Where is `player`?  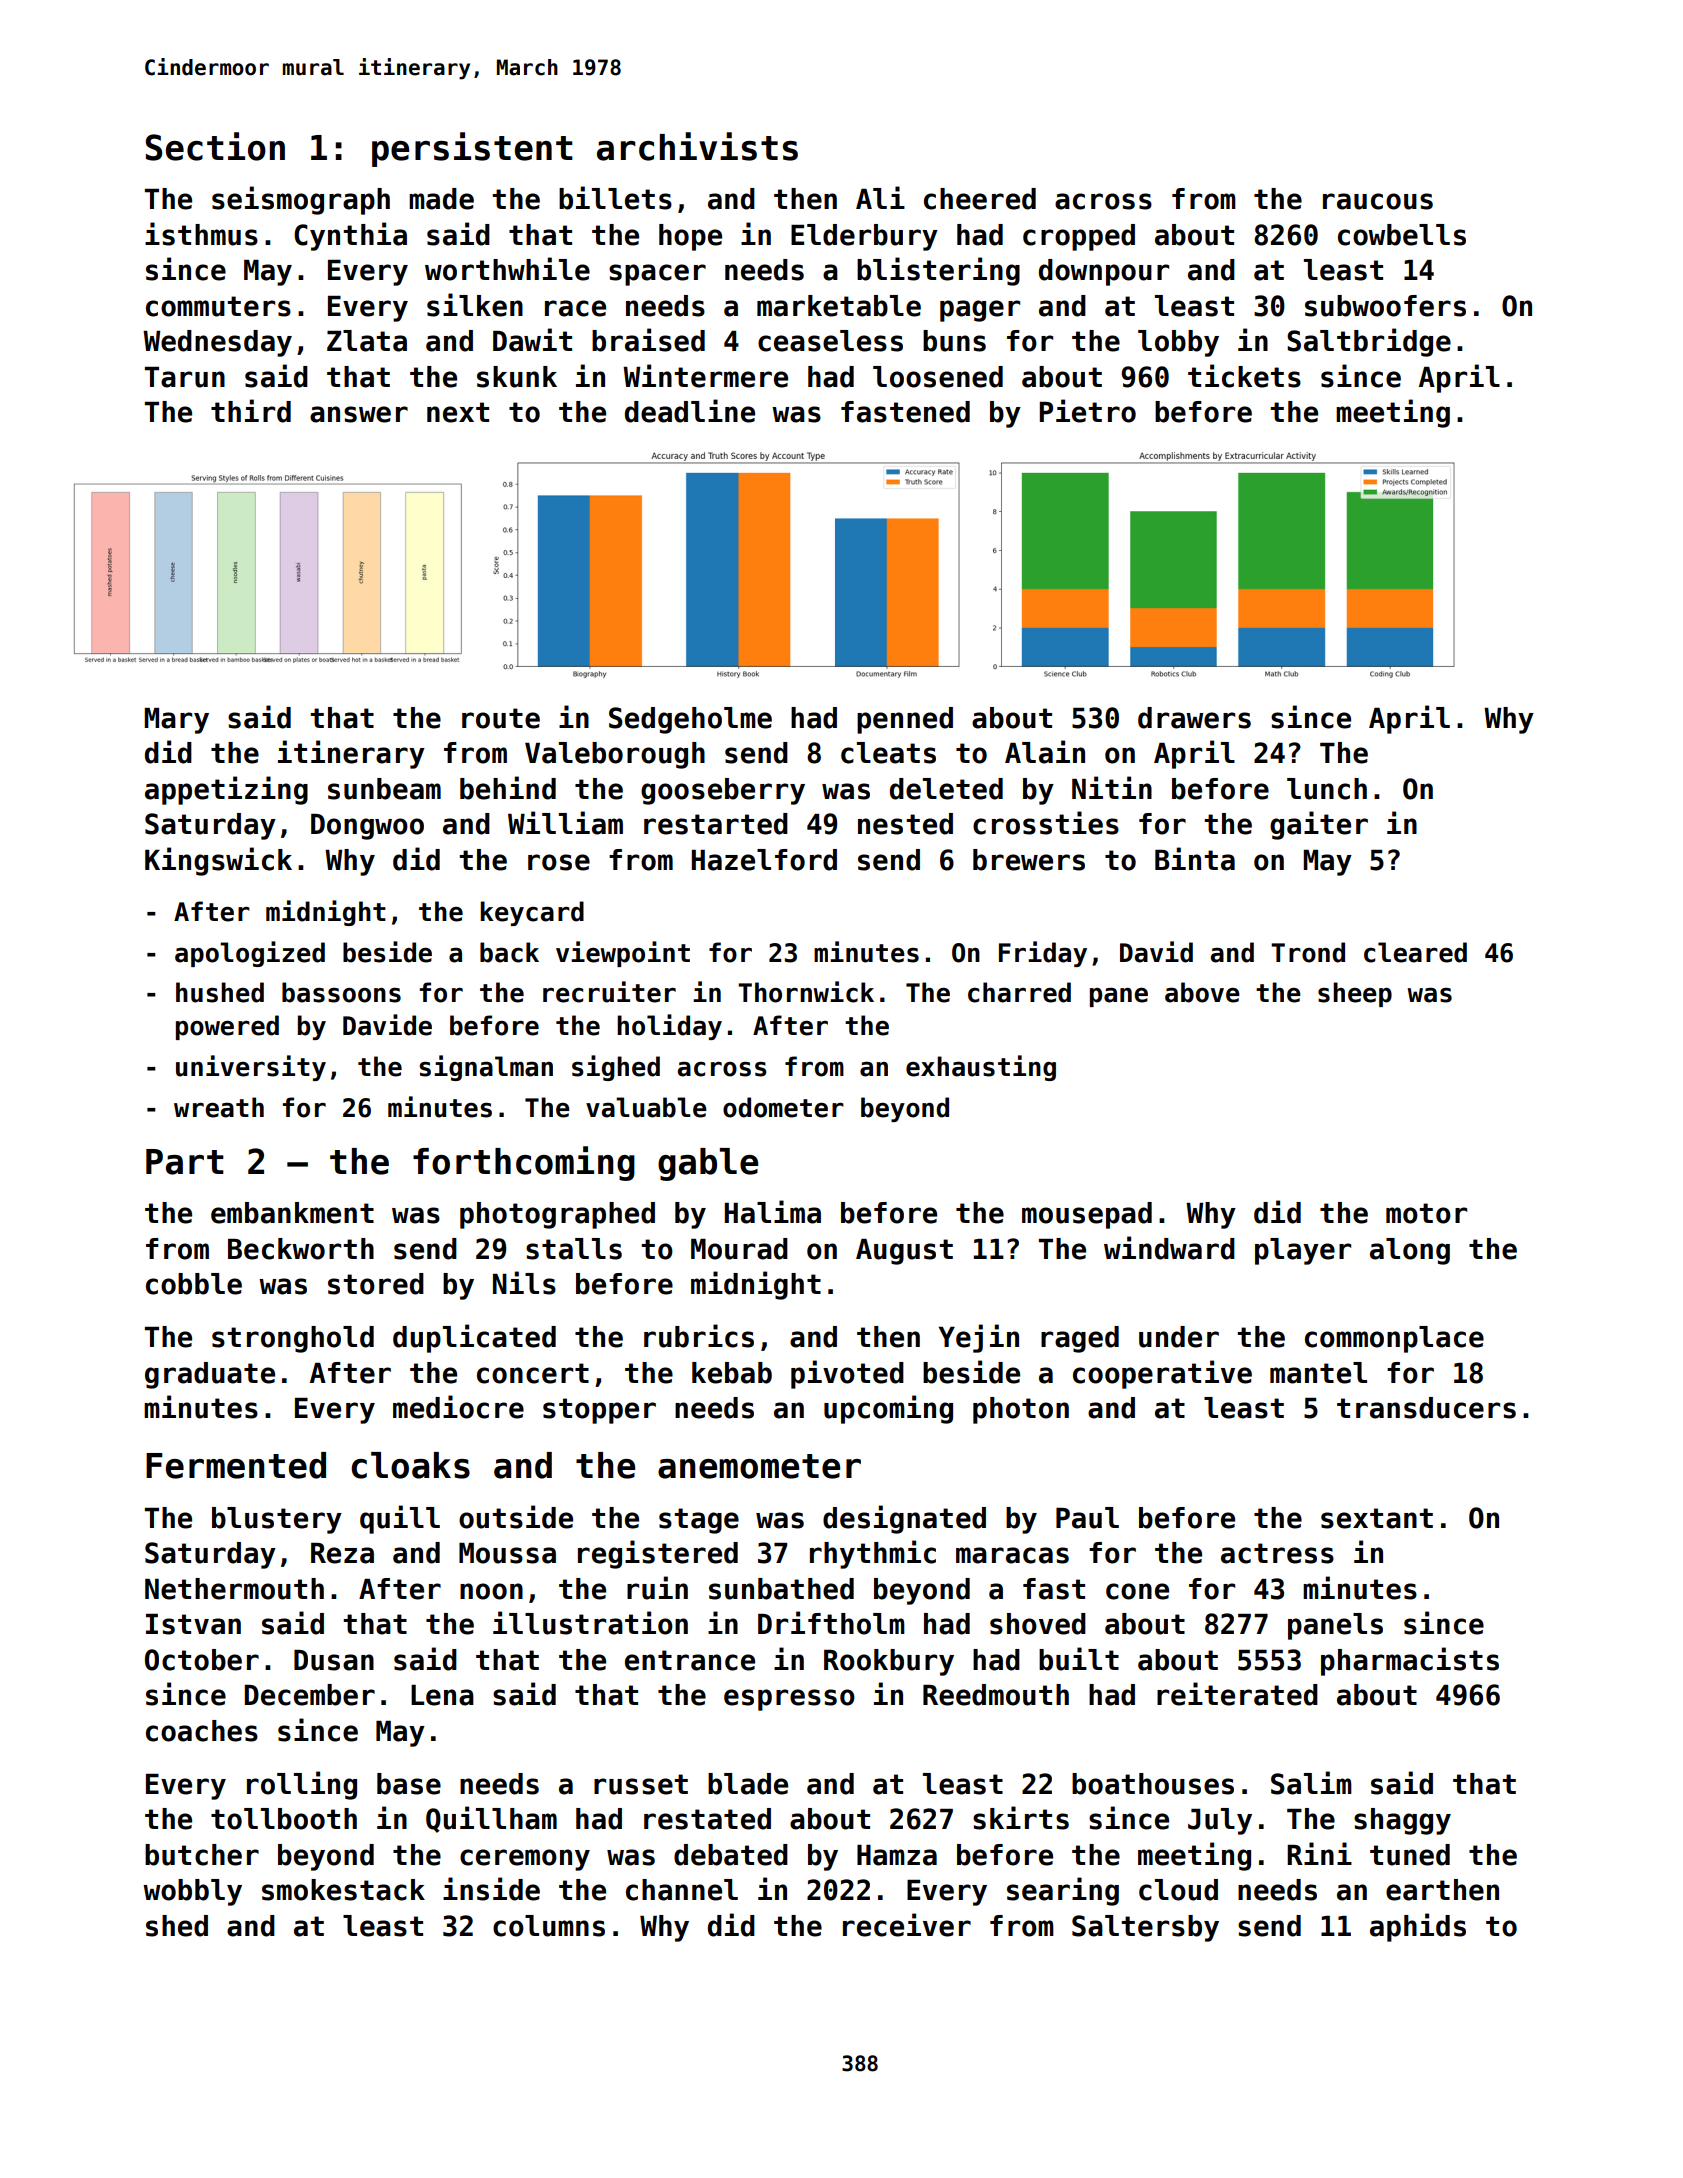 player is located at coordinates (1303, 1251).
